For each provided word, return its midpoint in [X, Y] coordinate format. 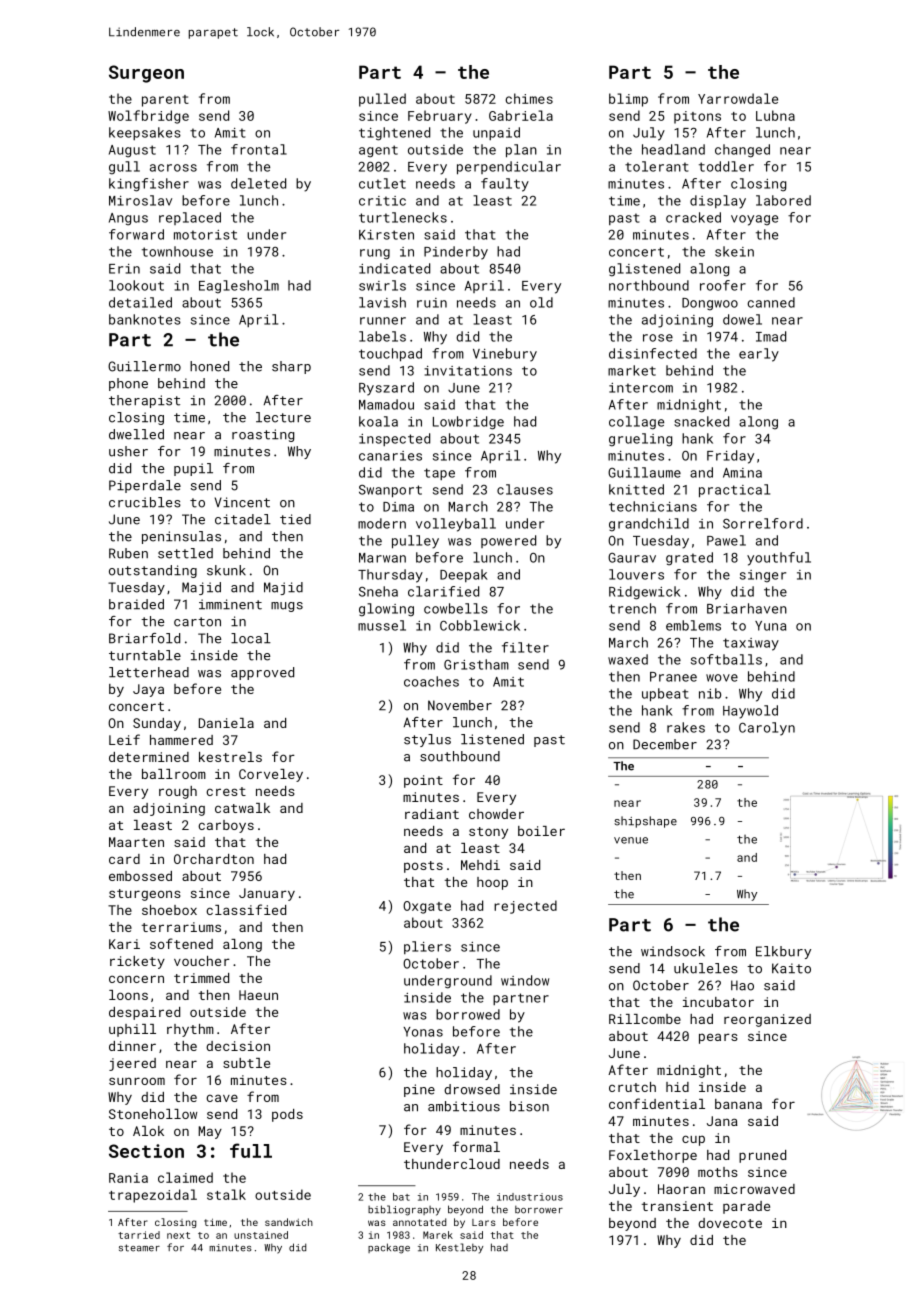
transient [677, 1206]
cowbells [456, 608]
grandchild [649, 525]
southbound [460, 756]
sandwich [289, 1222]
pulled [382, 100]
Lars [484, 1222]
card [124, 859]
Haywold [750, 712]
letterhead [149, 672]
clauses [525, 489]
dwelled [136, 434]
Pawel [726, 540]
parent [165, 101]
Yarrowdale [738, 98]
